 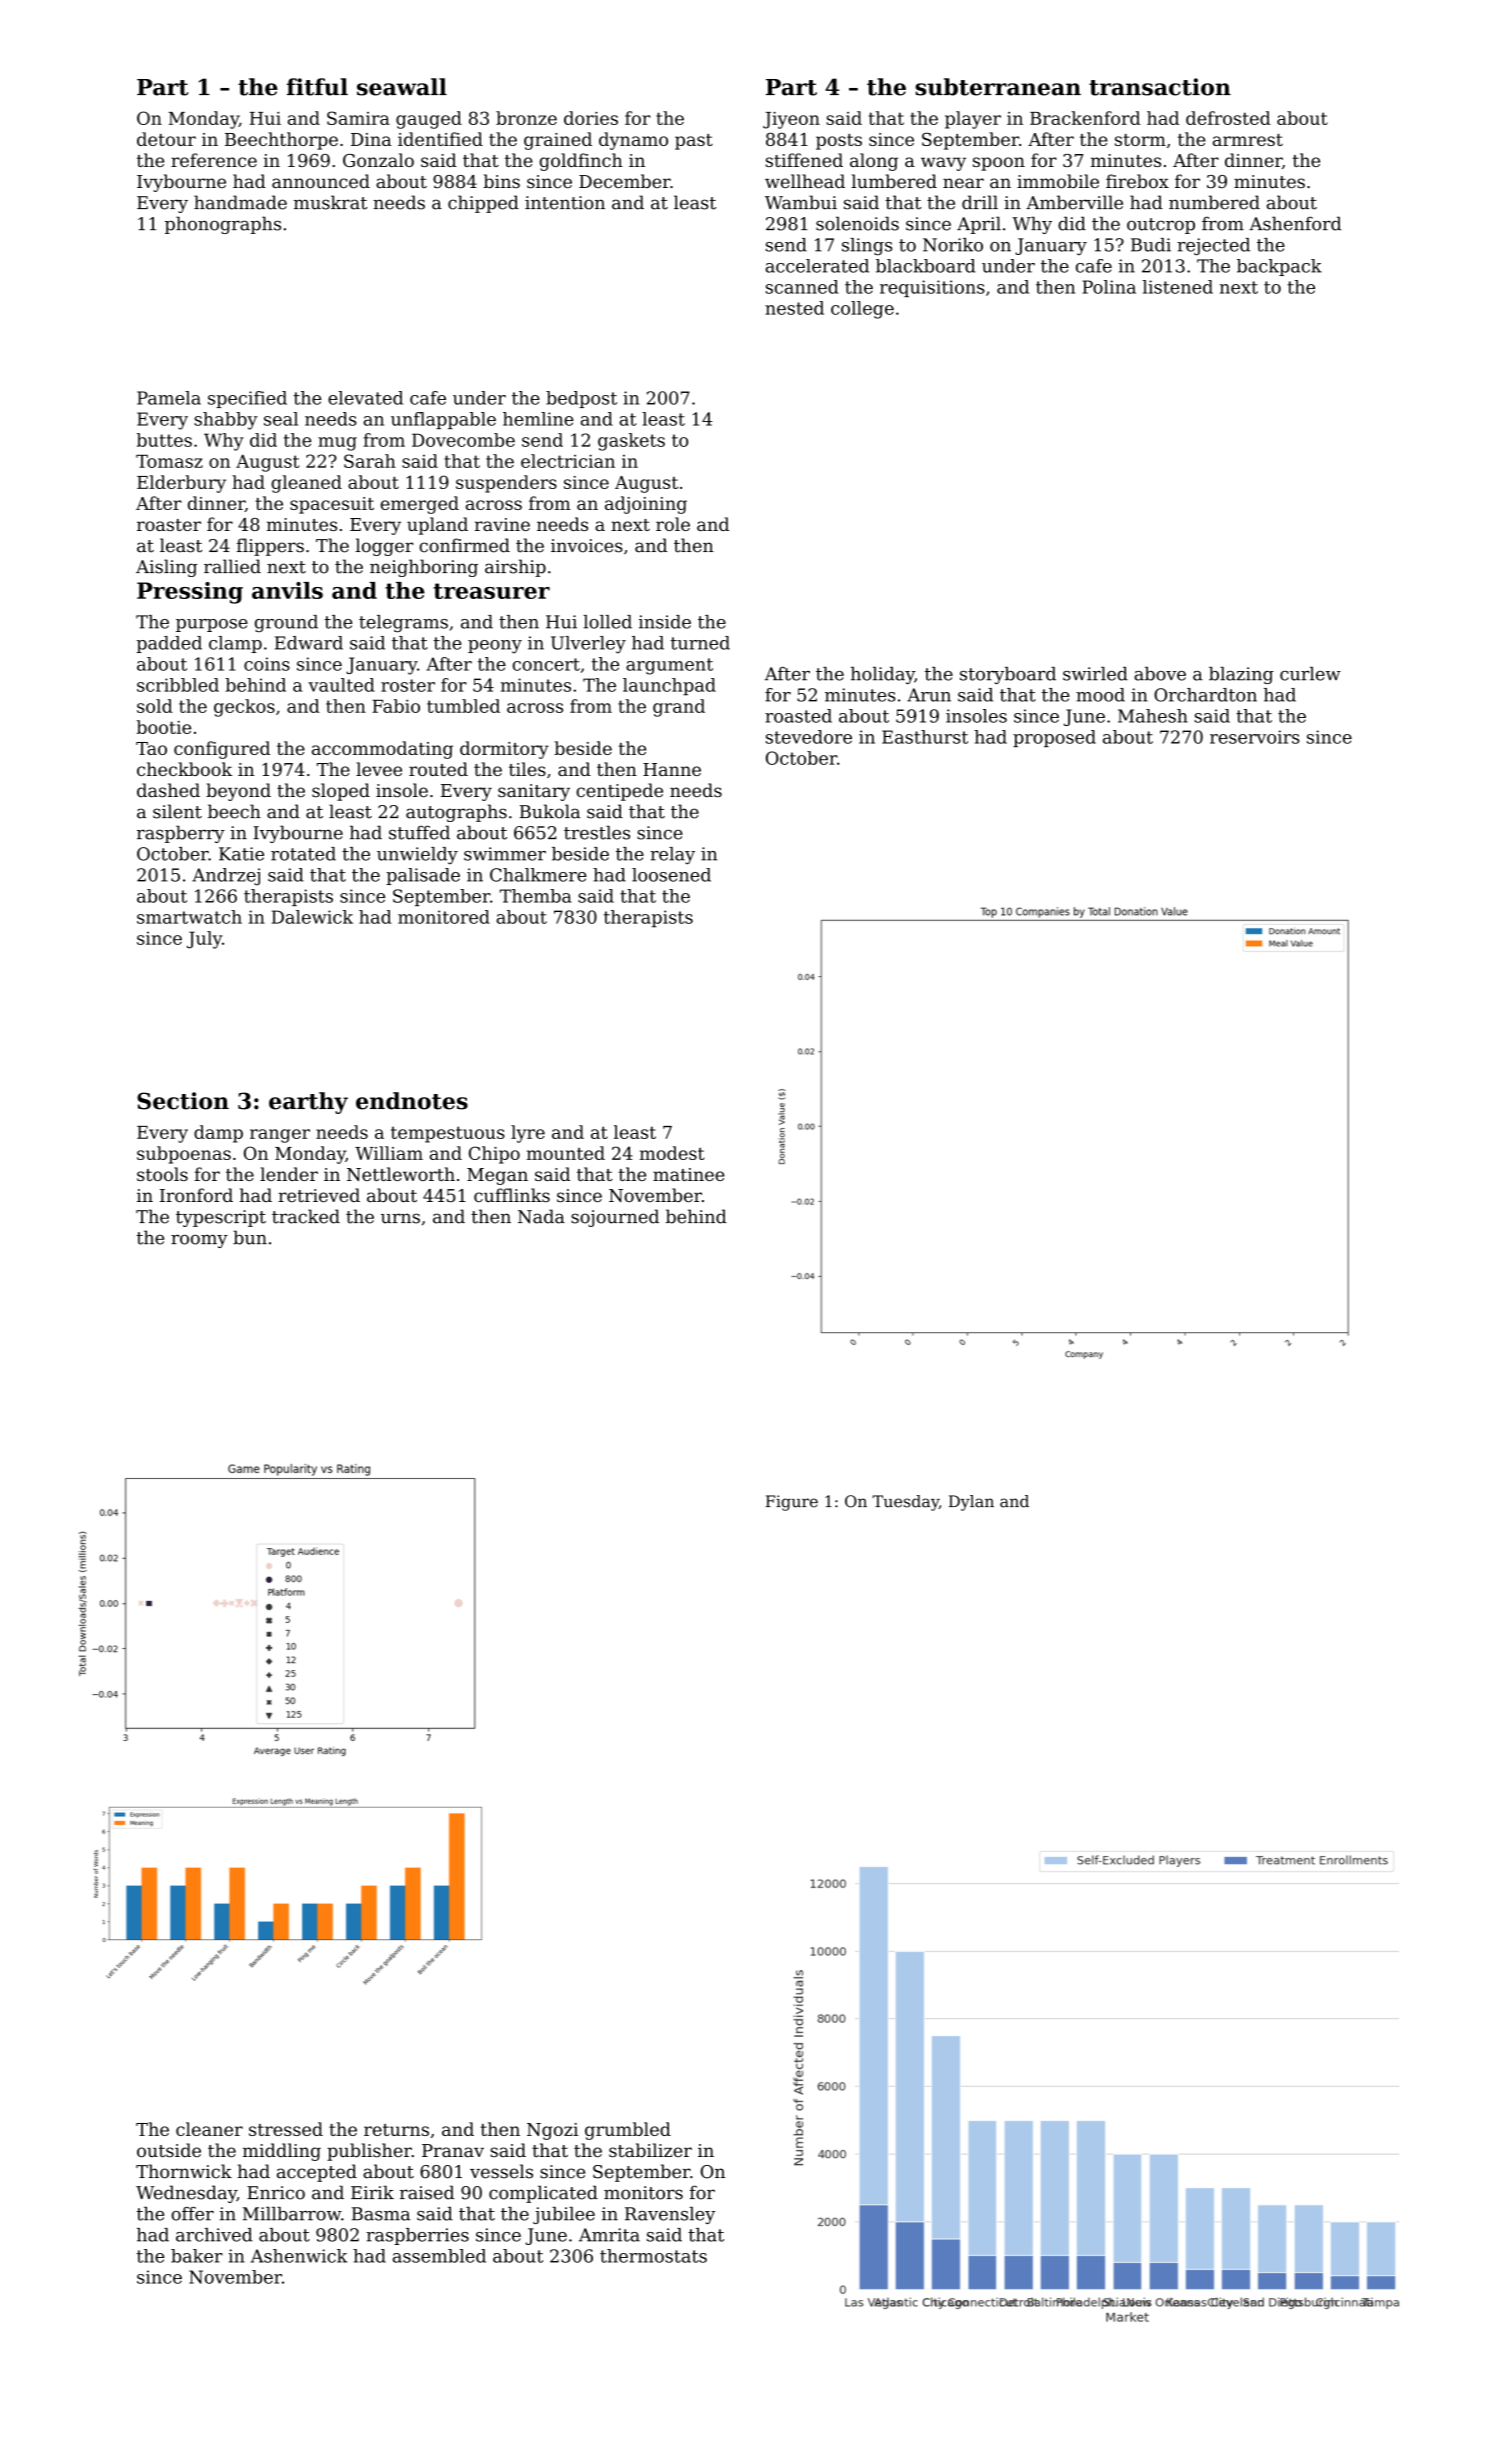 What do you see at coordinates (552, 2131) in the screenshot?
I see `Ngozi` at bounding box center [552, 2131].
